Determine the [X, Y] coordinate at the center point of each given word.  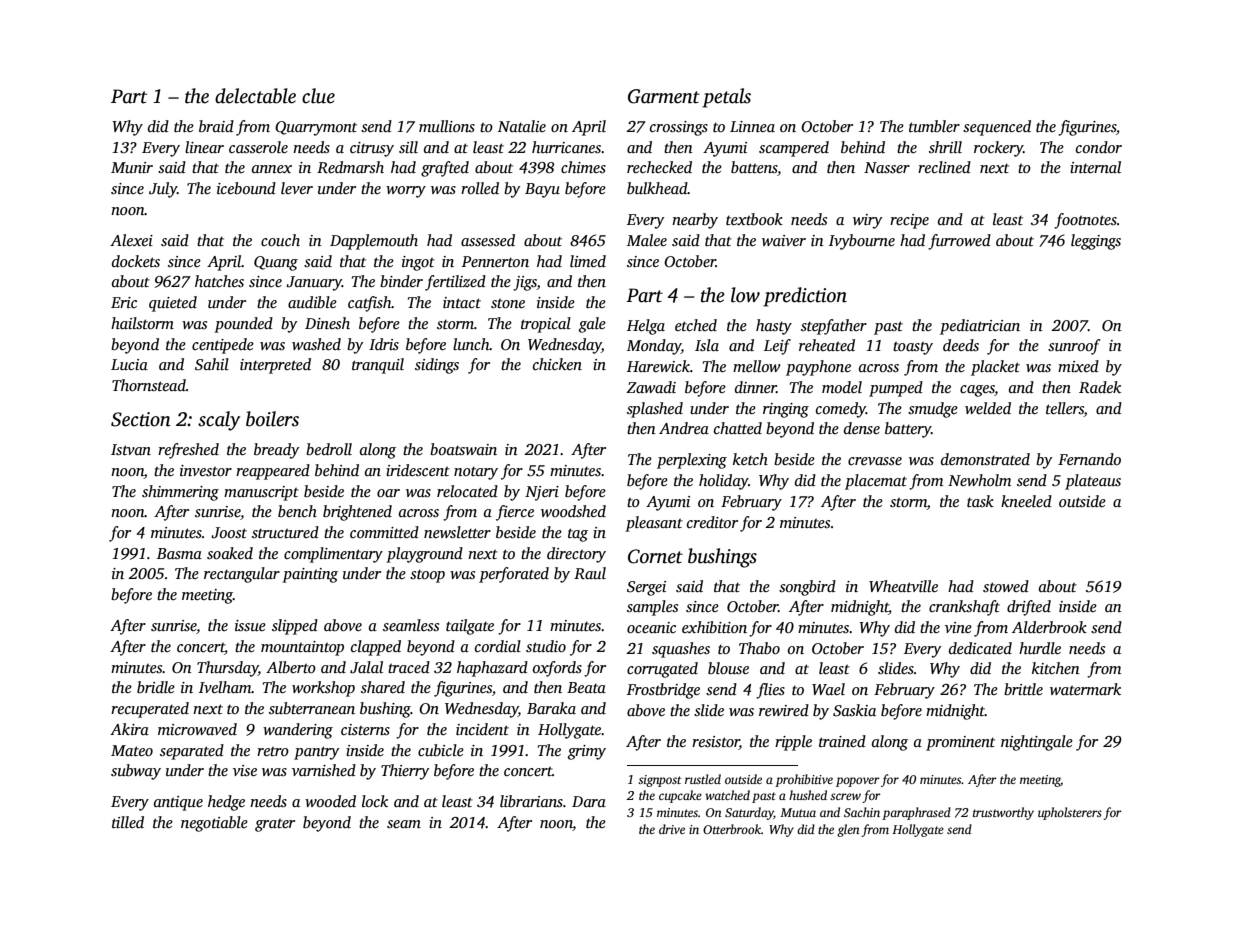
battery [908, 430]
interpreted [275, 366]
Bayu [542, 190]
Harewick [658, 366]
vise [245, 771]
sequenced [997, 128]
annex [272, 169]
